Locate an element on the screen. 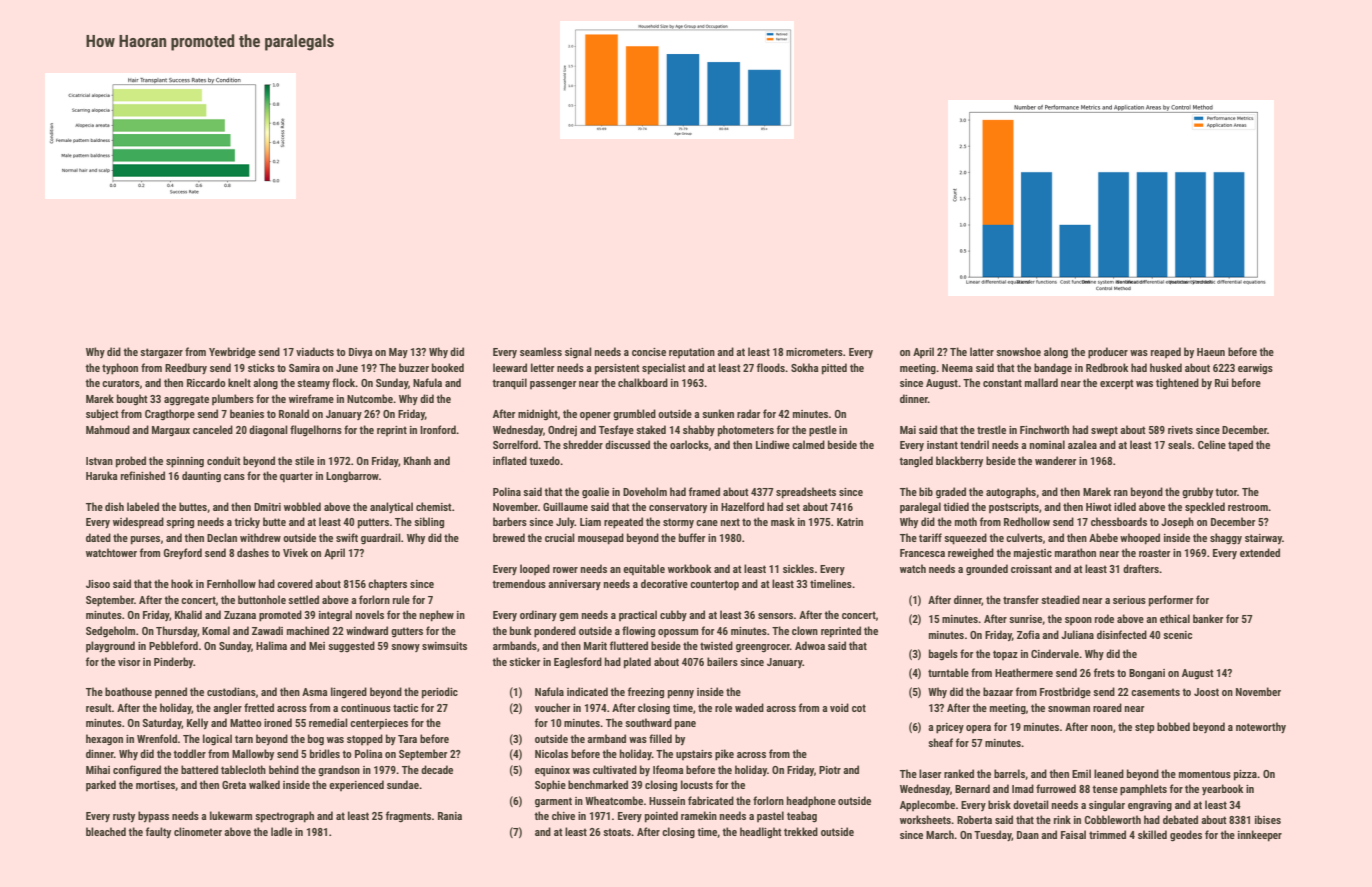 This screenshot has width=1372, height=887. workbook is located at coordinates (689, 568).
